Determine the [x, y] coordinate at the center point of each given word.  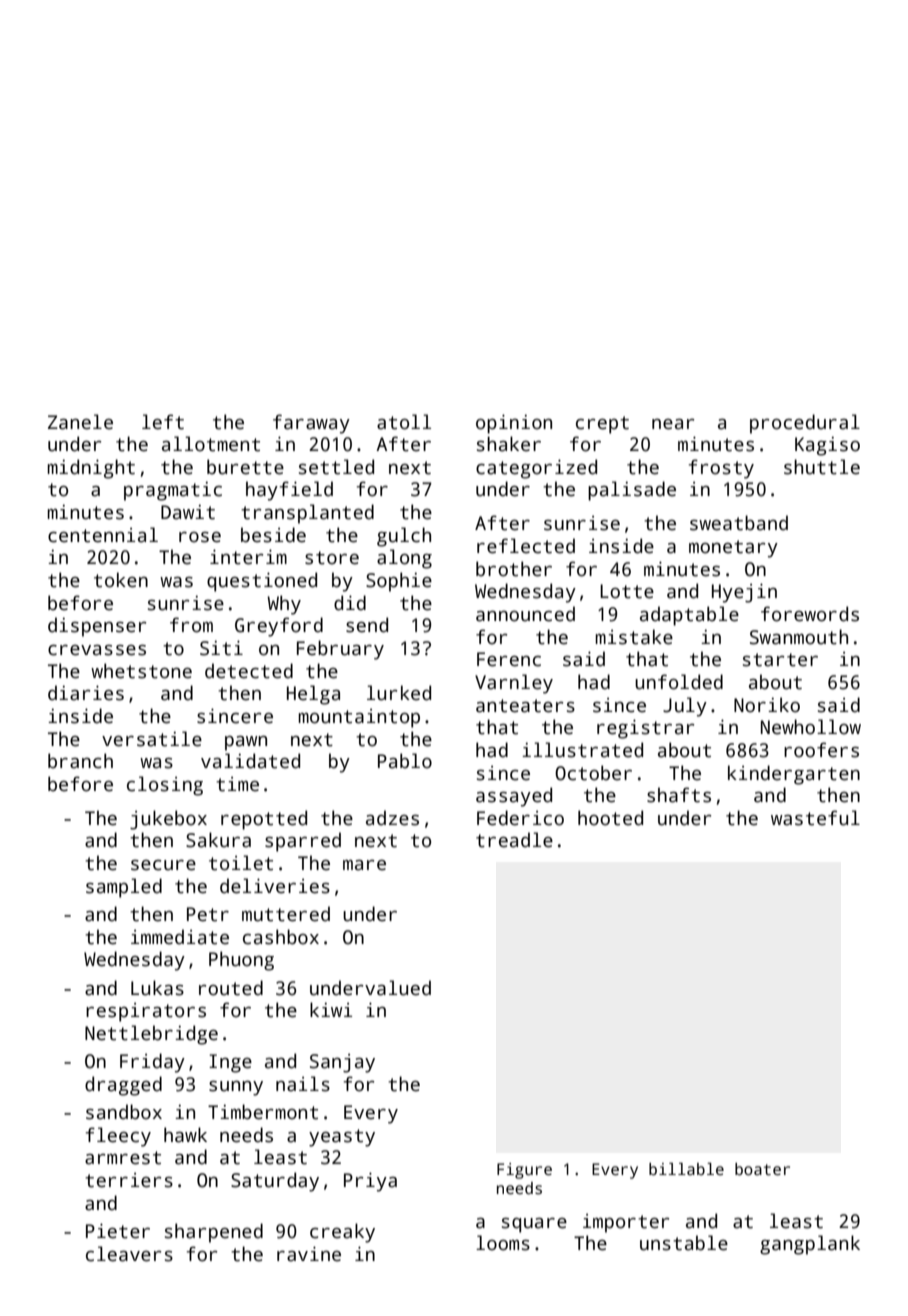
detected [249, 671]
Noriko [767, 705]
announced [525, 614]
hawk [185, 1135]
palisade [632, 491]
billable [686, 1169]
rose [200, 537]
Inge [230, 1063]
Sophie [399, 582]
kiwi [331, 1009]
